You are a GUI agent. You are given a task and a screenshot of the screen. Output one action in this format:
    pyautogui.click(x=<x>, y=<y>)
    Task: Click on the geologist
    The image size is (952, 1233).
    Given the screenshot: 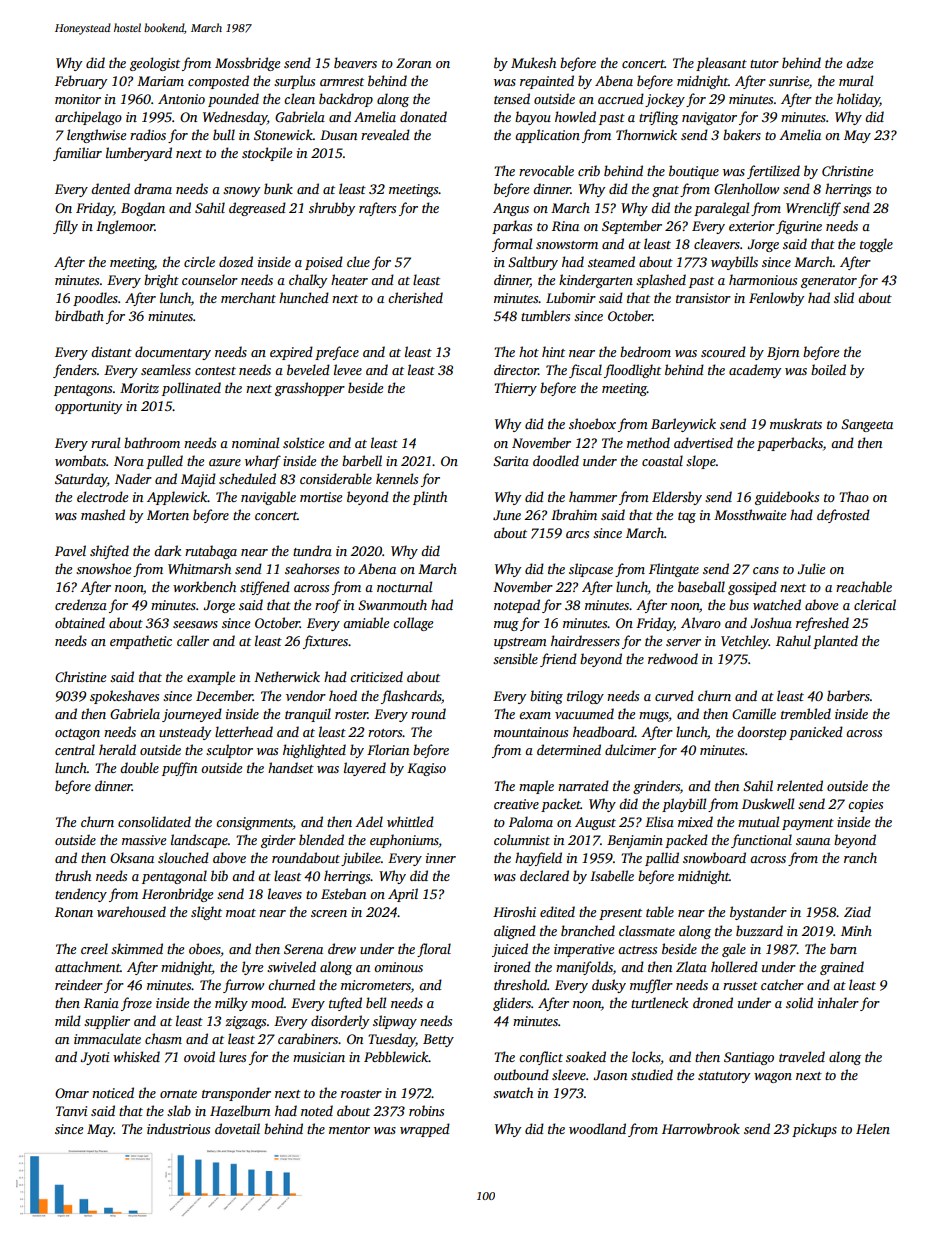 What is the action you would take?
    pyautogui.click(x=155, y=64)
